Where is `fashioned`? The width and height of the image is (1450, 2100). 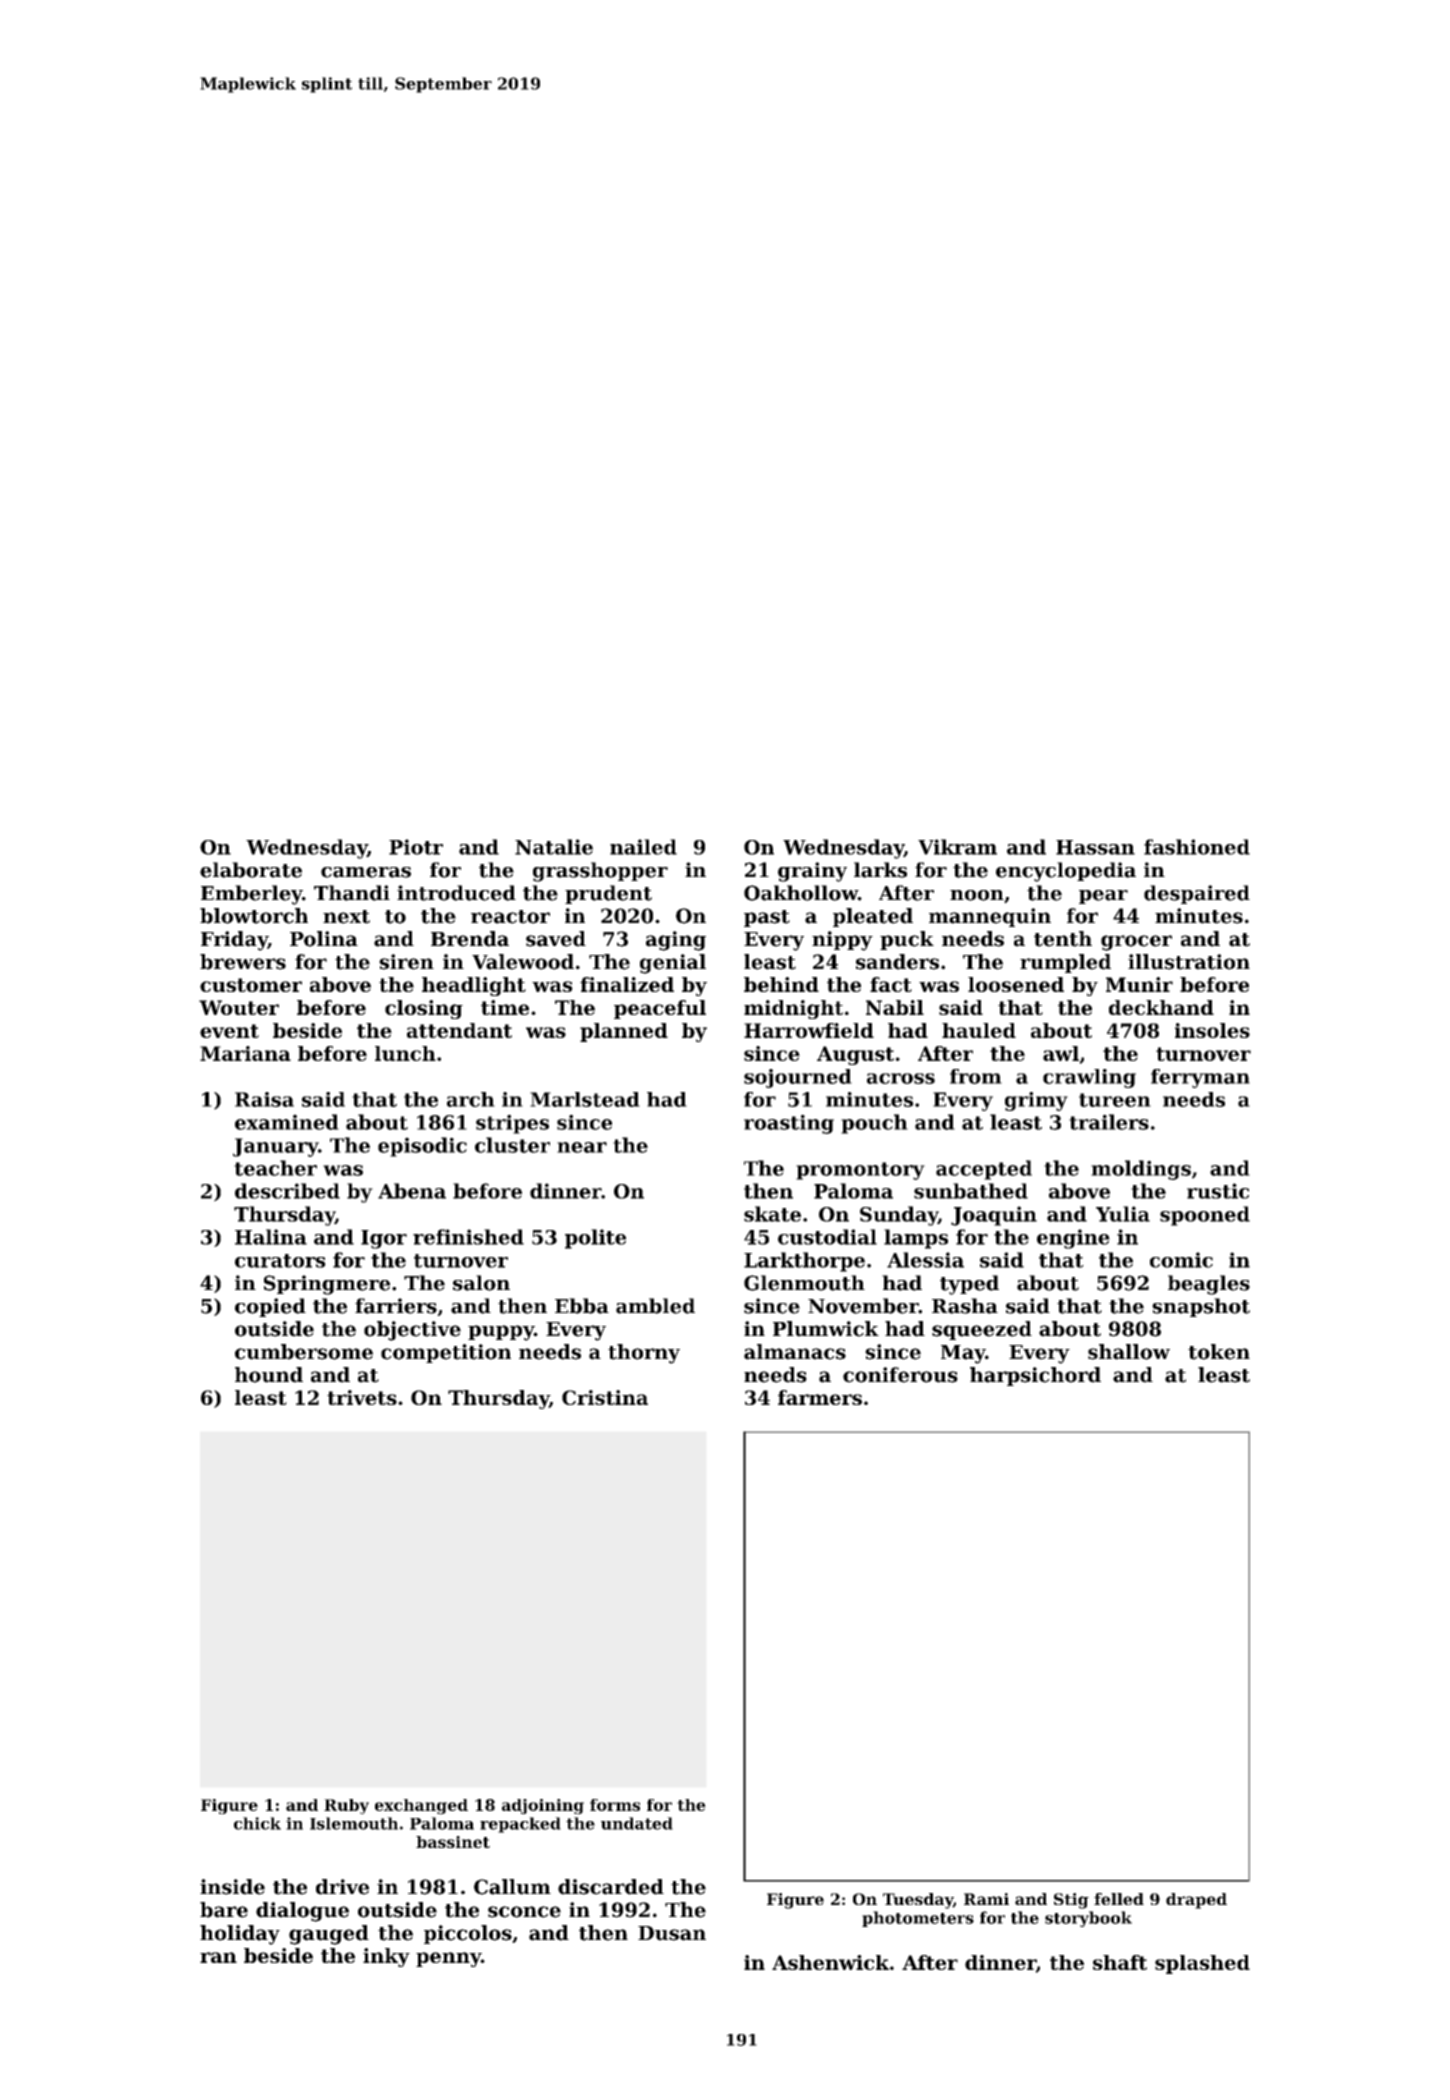 fashioned is located at coordinates (1197, 847).
